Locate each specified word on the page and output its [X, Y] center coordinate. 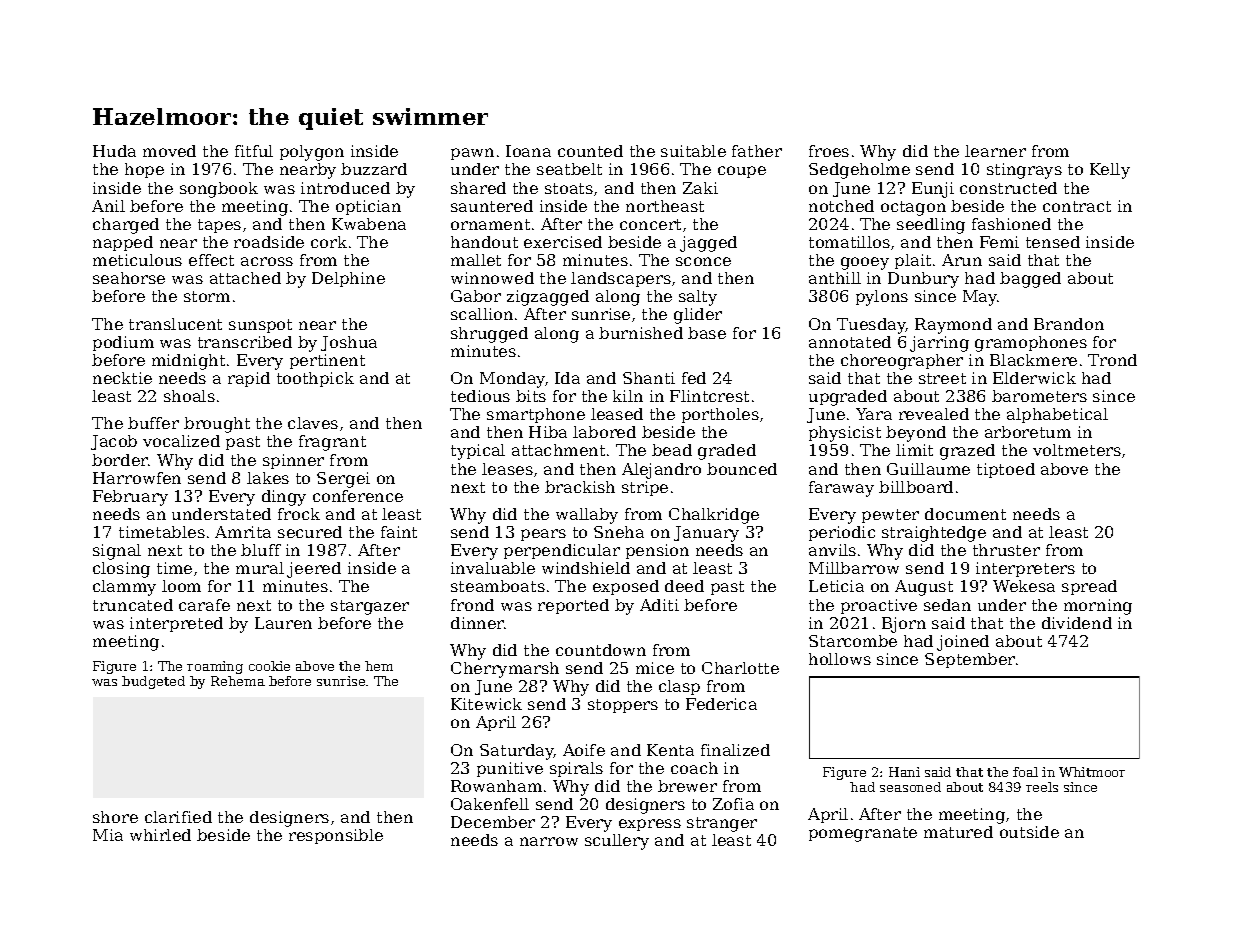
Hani [904, 772]
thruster [1006, 550]
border [120, 460]
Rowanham [496, 786]
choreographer [902, 362]
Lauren [283, 623]
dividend [1077, 623]
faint [399, 532]
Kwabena [369, 224]
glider [698, 316]
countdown [601, 650]
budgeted [153, 682]
